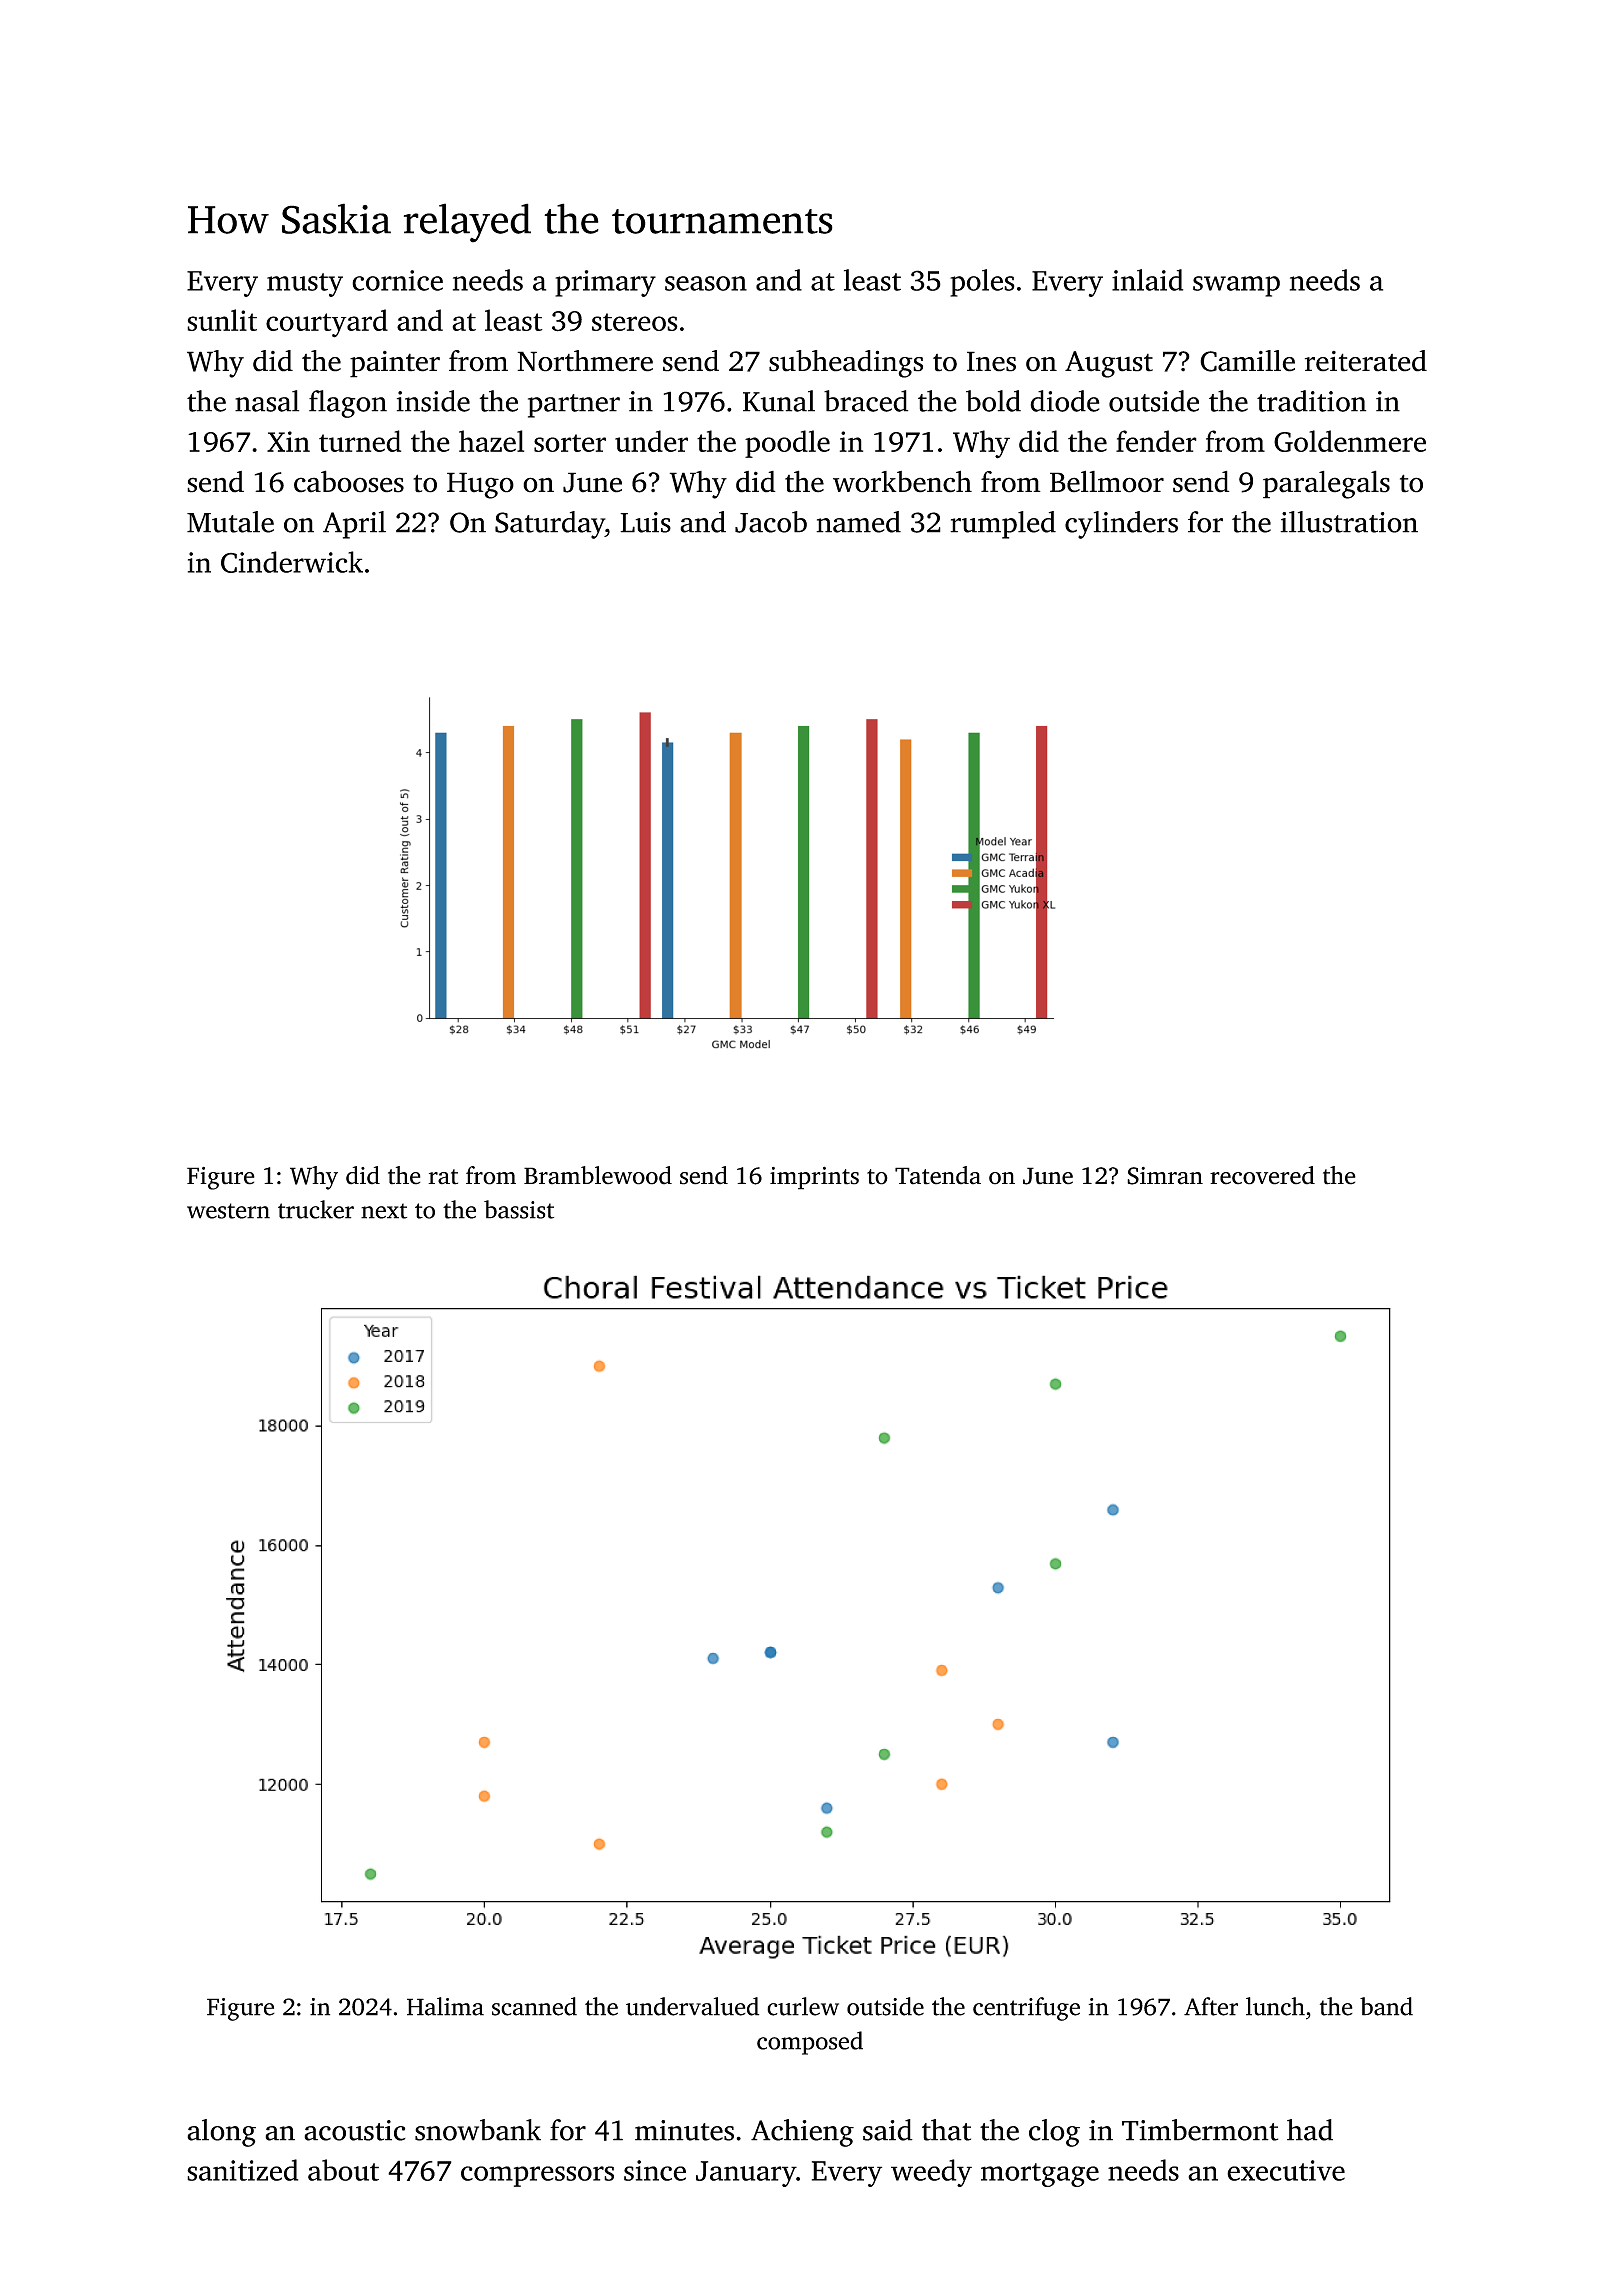 The height and width of the page is (2292, 1620). Describe the element at coordinates (1026, 2009) in the page. I see `centrifuge` at that location.
